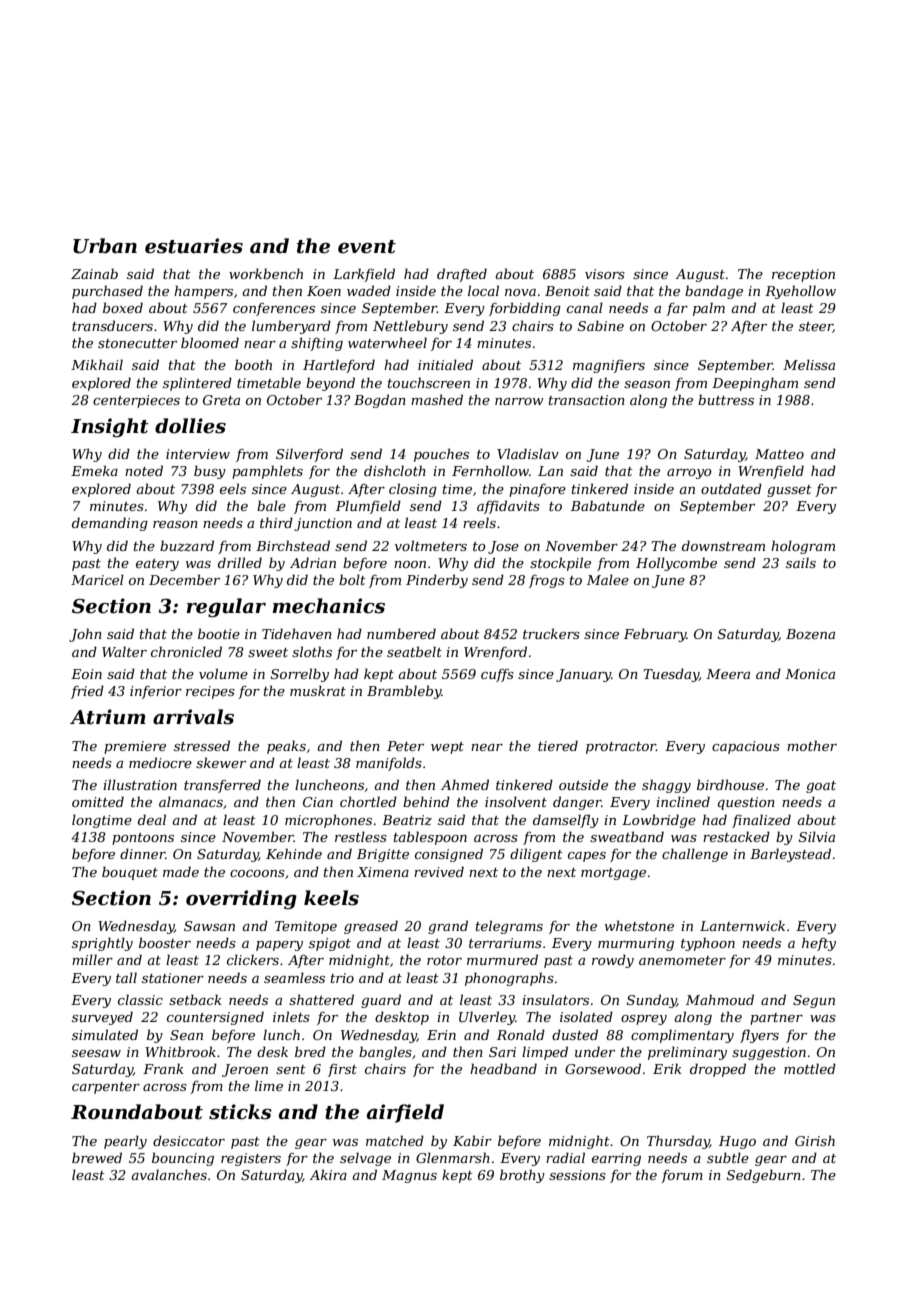 Image resolution: width=908 pixels, height=1316 pixels. Describe the element at coordinates (404, 692) in the image. I see `Brambleby` at that location.
